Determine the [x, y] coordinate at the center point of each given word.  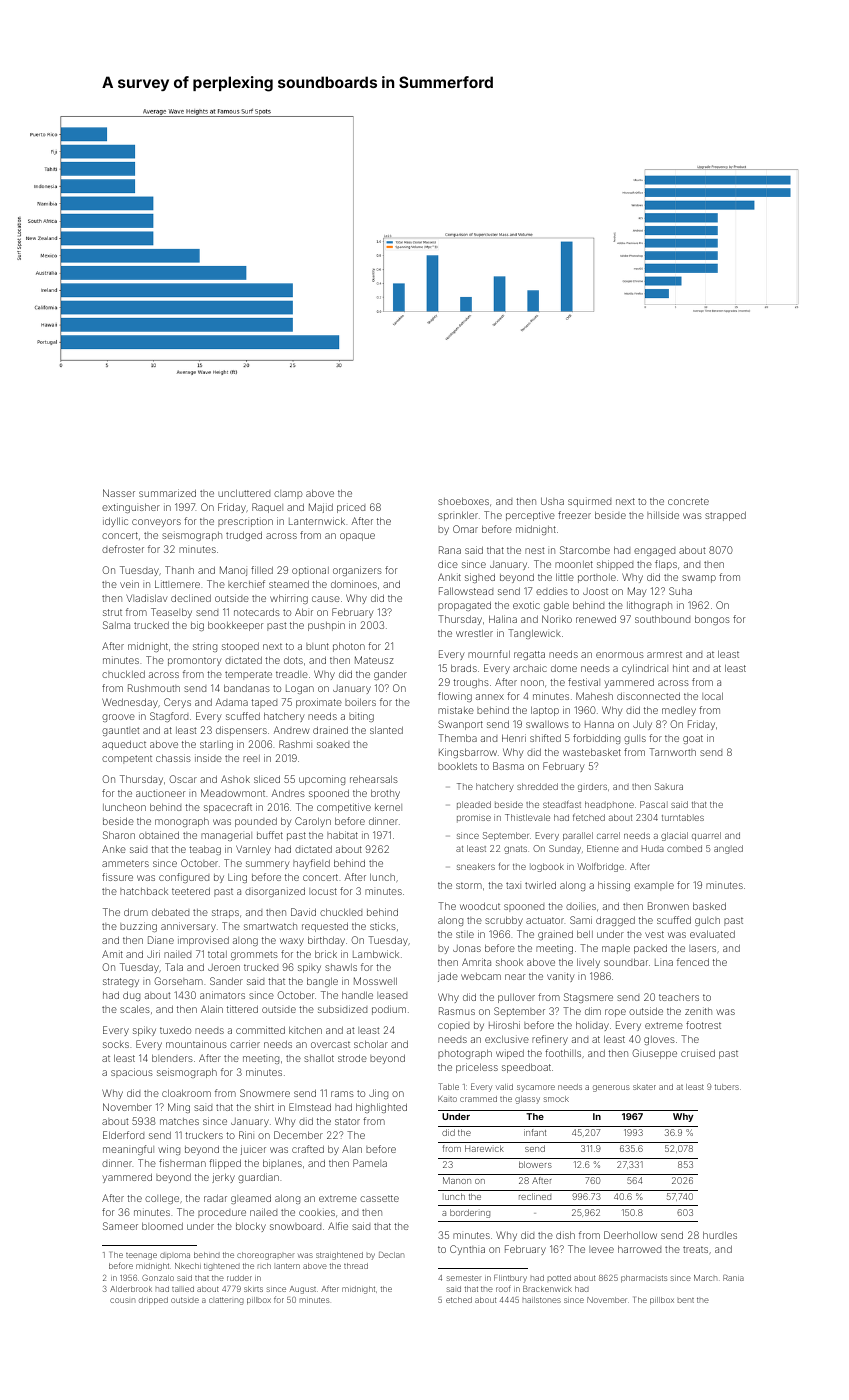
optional [310, 571]
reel [251, 758]
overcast [330, 1044]
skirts [253, 1289]
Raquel [267, 508]
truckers [204, 1135]
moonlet [574, 564]
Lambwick [376, 954]
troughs [471, 683]
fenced [693, 962]
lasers [702, 948]
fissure [117, 877]
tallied [183, 1289]
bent [686, 1300]
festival [584, 682]
